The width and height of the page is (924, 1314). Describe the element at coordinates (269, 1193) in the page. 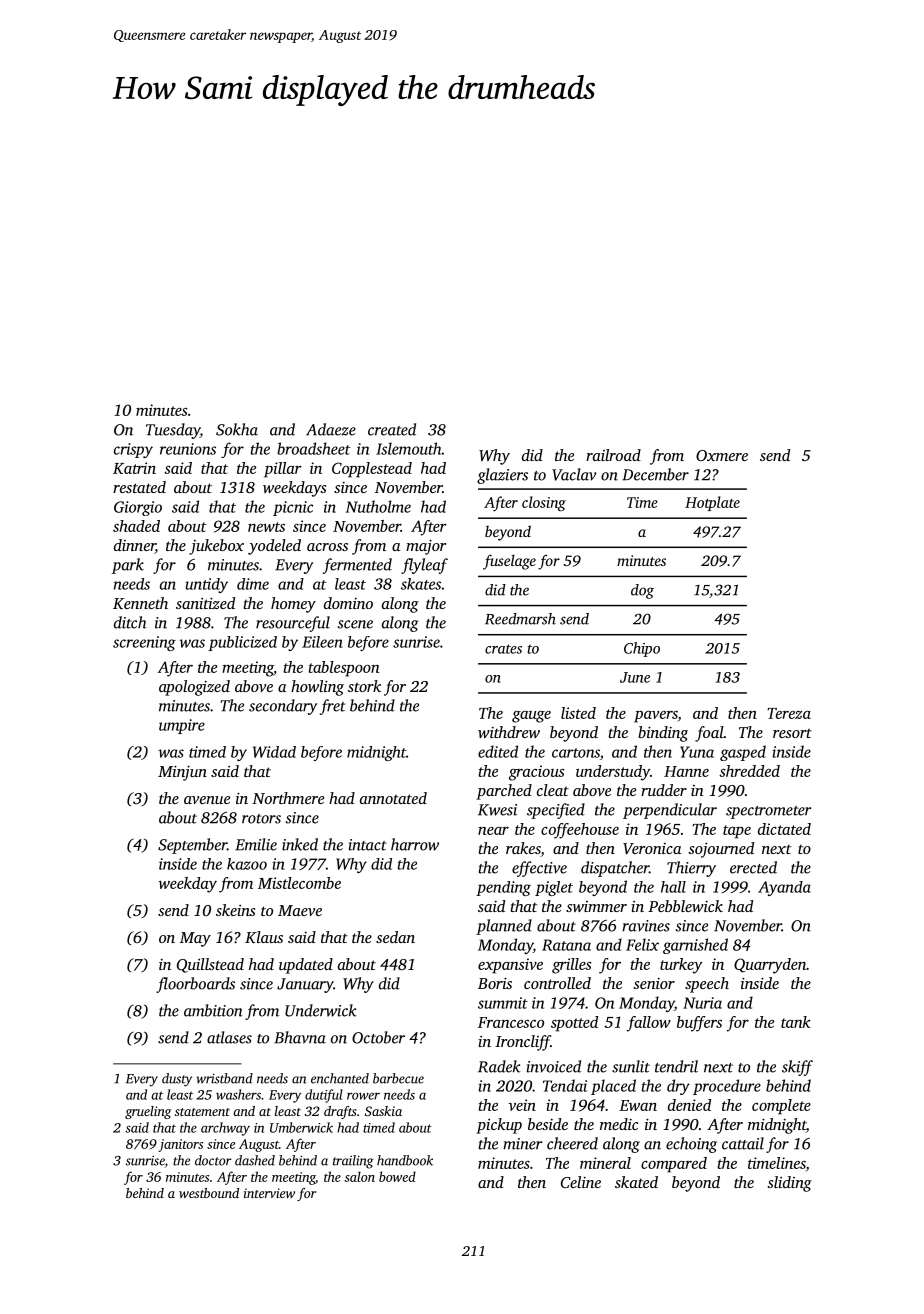

I see `interview` at that location.
